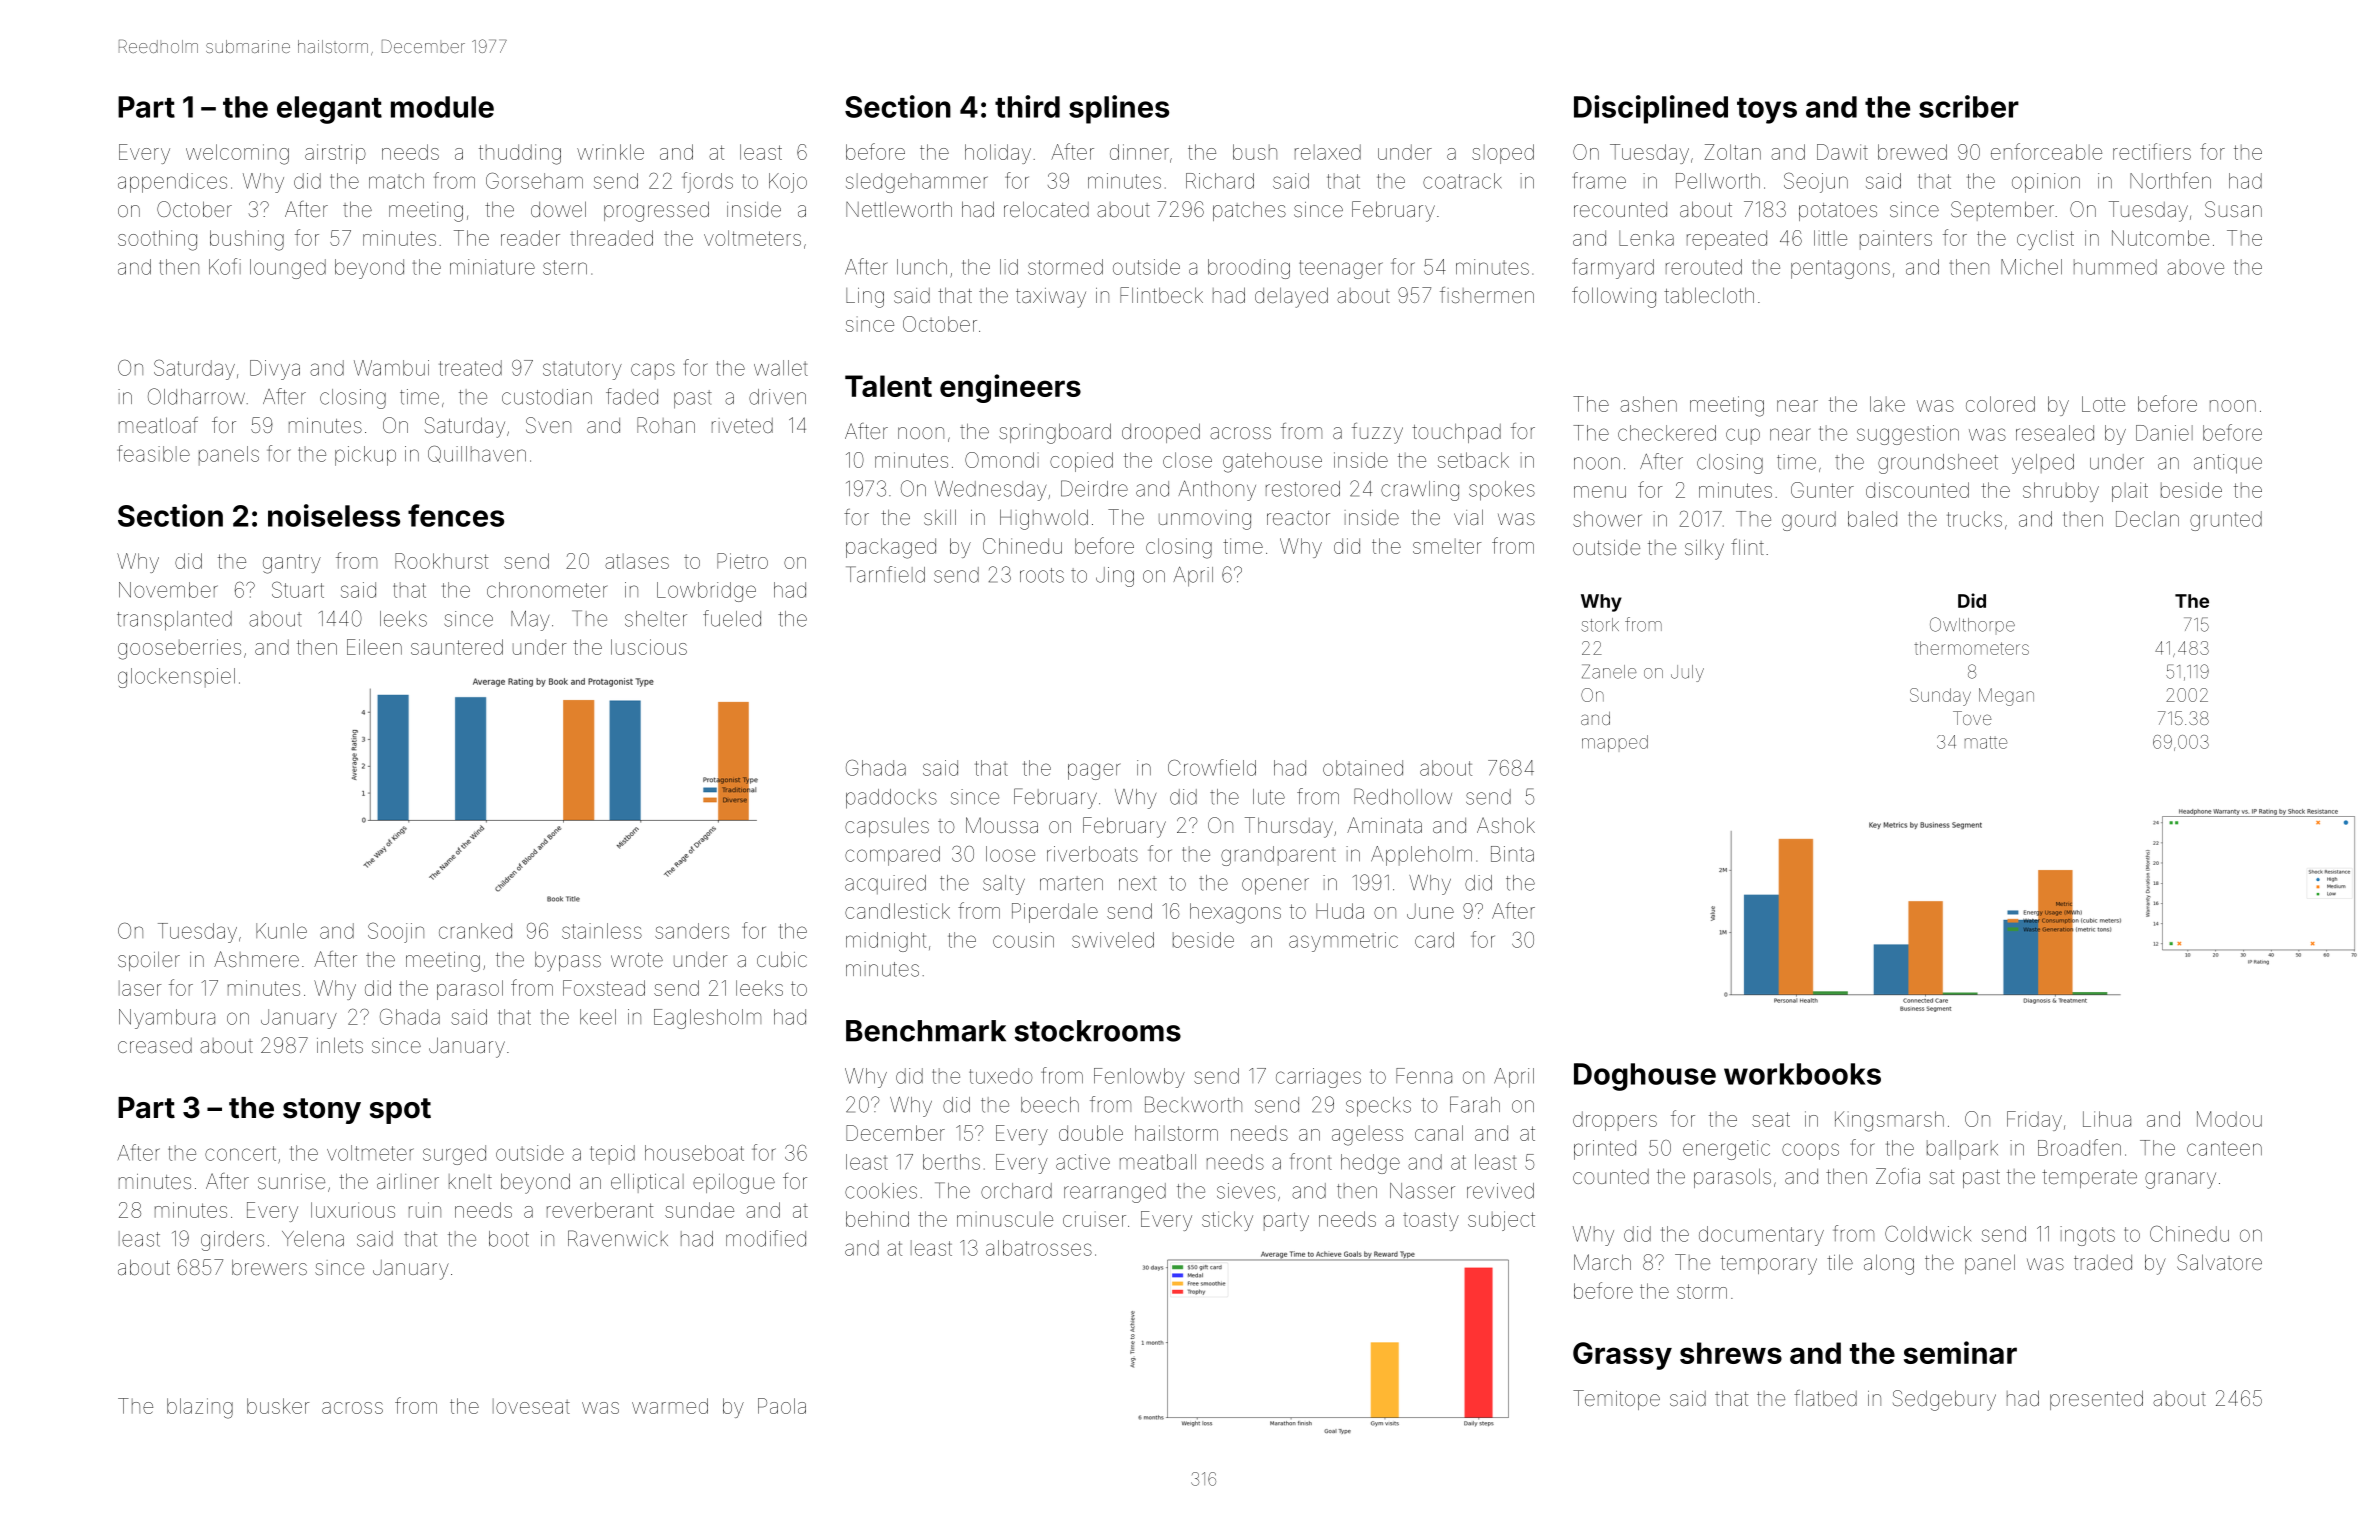  I want to click on Lihua, so click(2107, 1119).
